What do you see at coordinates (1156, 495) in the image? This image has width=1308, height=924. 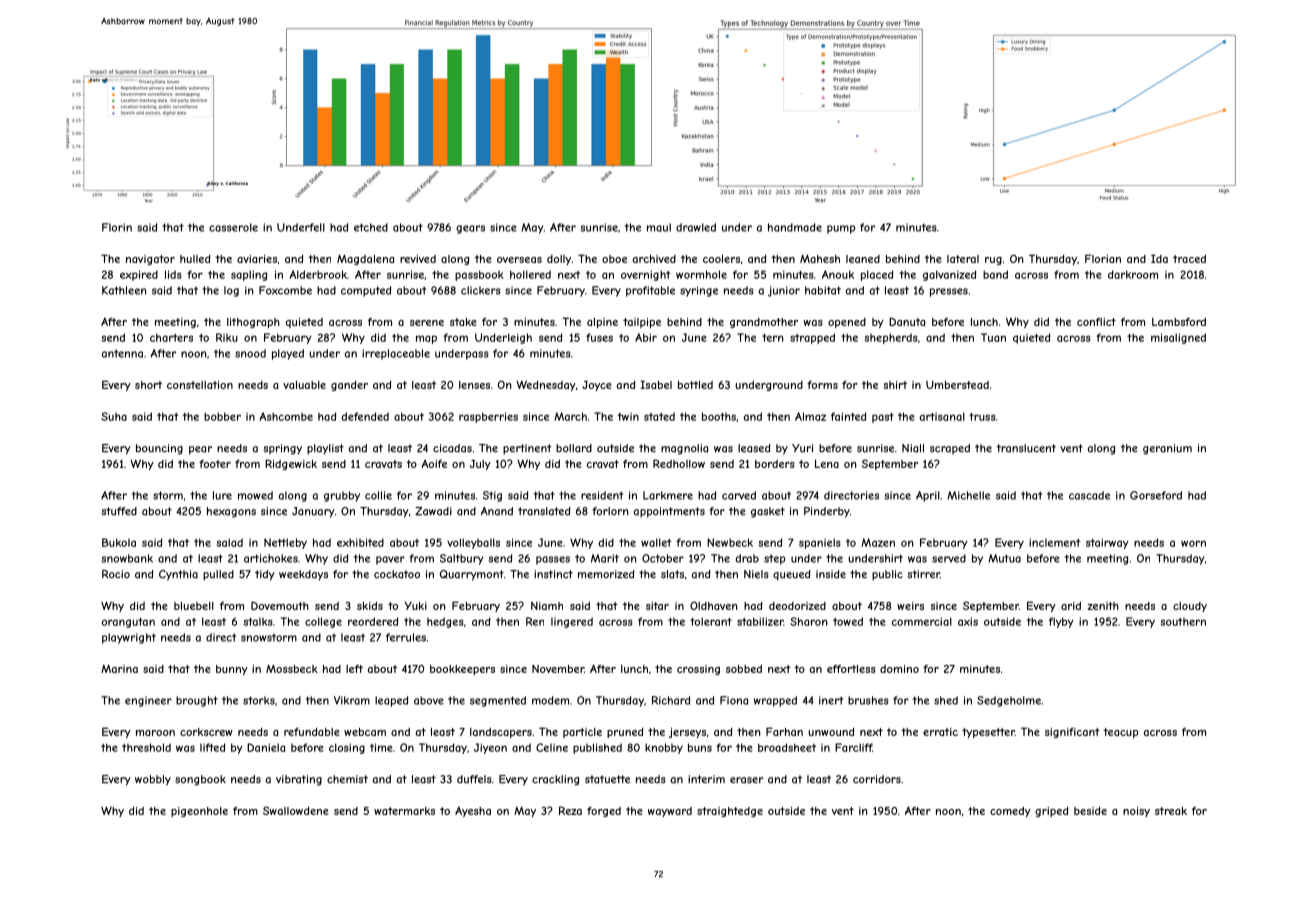 I see `Gorseford` at bounding box center [1156, 495].
